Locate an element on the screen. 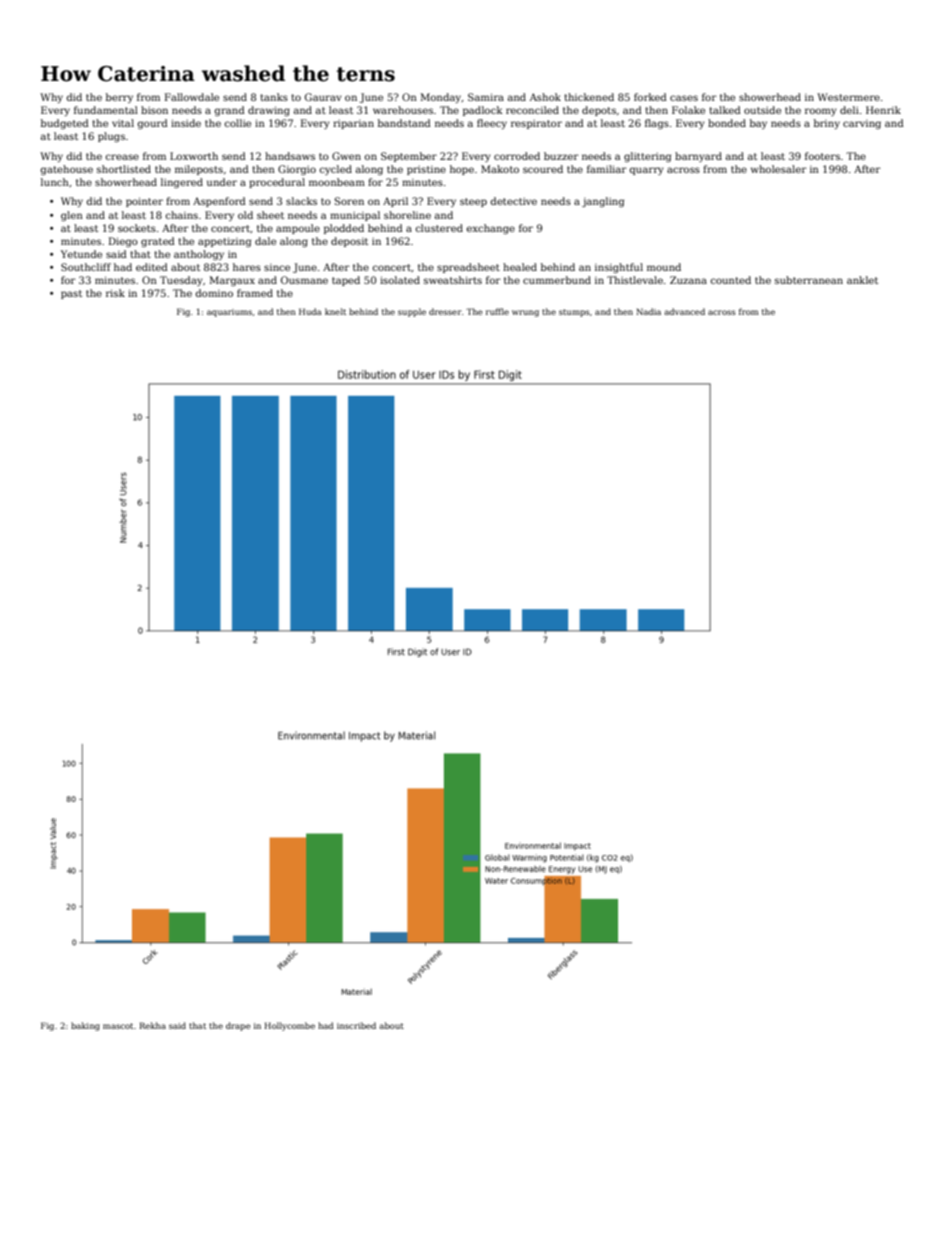 This screenshot has height=1233, width=952. baking is located at coordinates (85, 1026).
